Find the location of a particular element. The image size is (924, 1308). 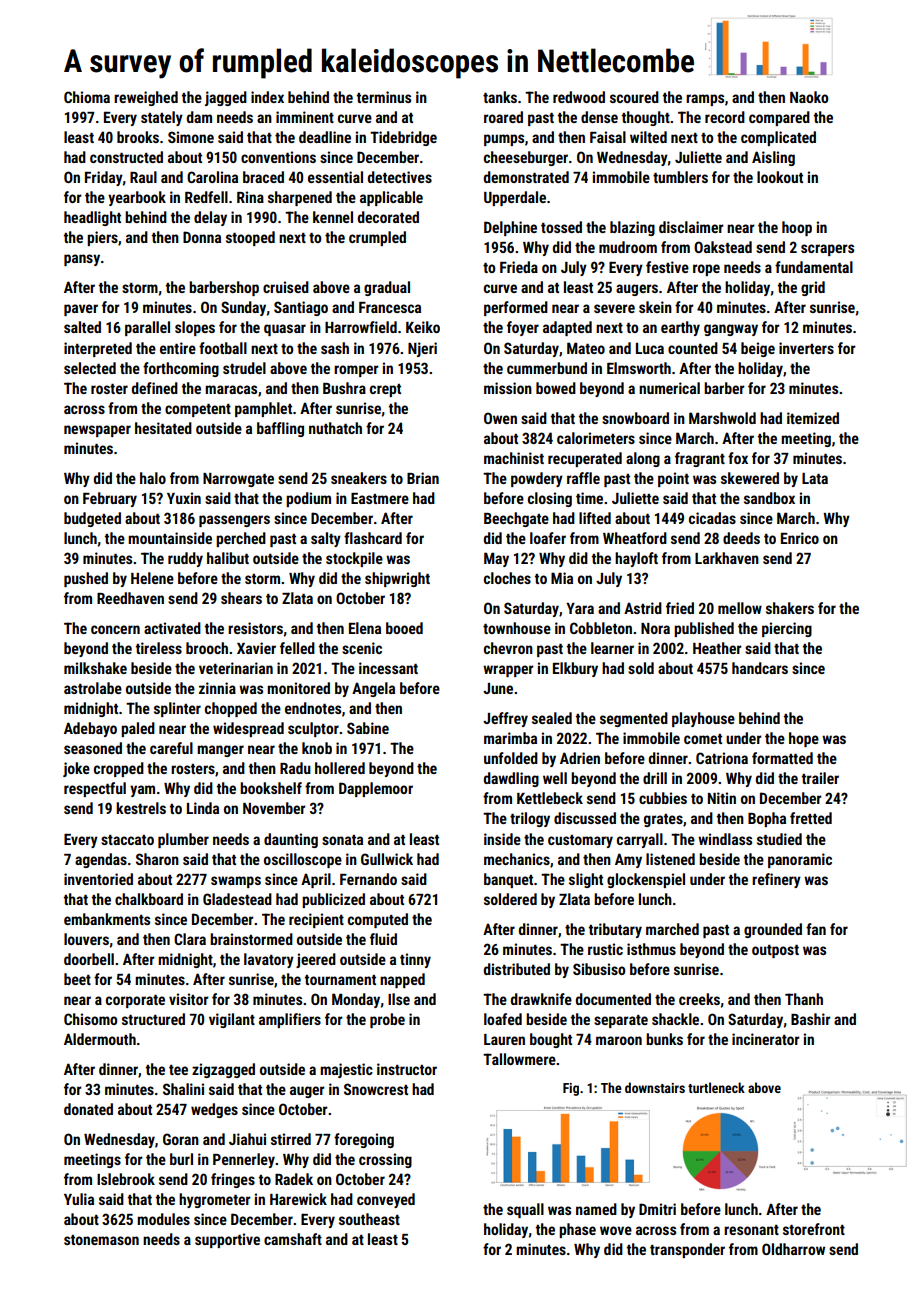

hoop is located at coordinates (797, 228).
